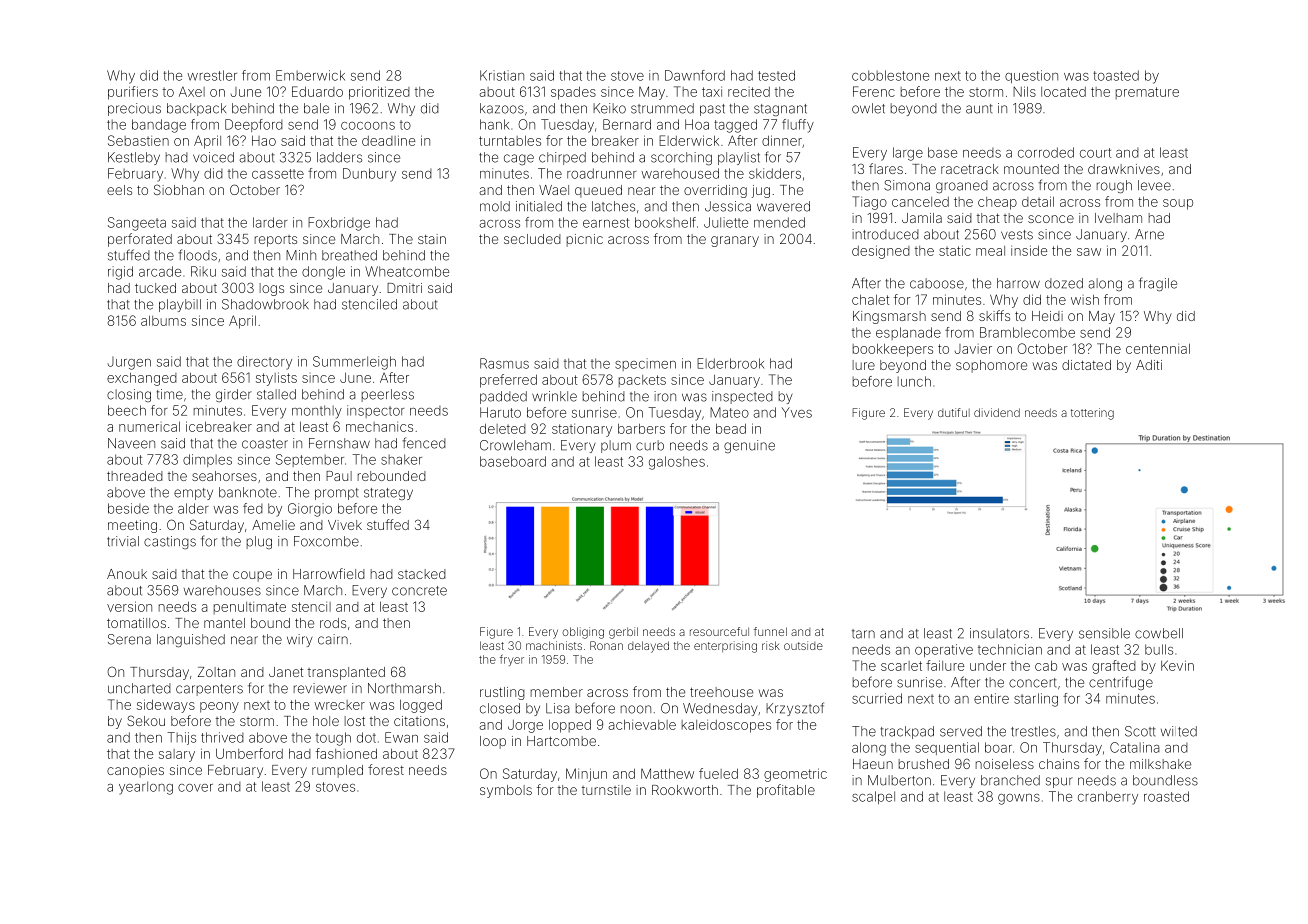 The image size is (1308, 924). Describe the element at coordinates (346, 673) in the page. I see `transplanted` at that location.
